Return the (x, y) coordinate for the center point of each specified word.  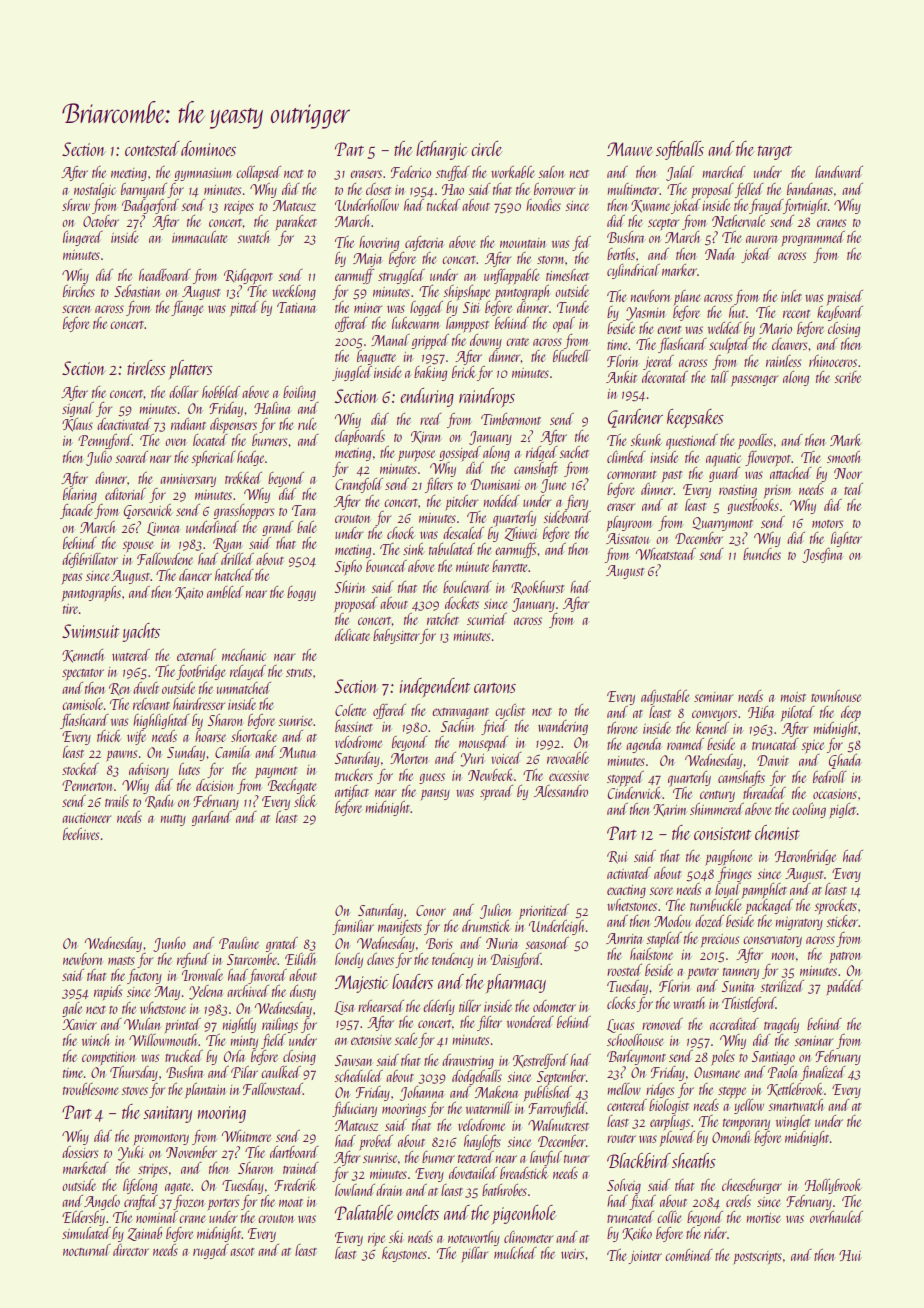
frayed (766, 206)
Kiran (426, 437)
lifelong (140, 1186)
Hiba (761, 712)
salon (552, 172)
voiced (506, 758)
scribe (848, 377)
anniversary (188, 480)
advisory (149, 770)
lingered (83, 238)
